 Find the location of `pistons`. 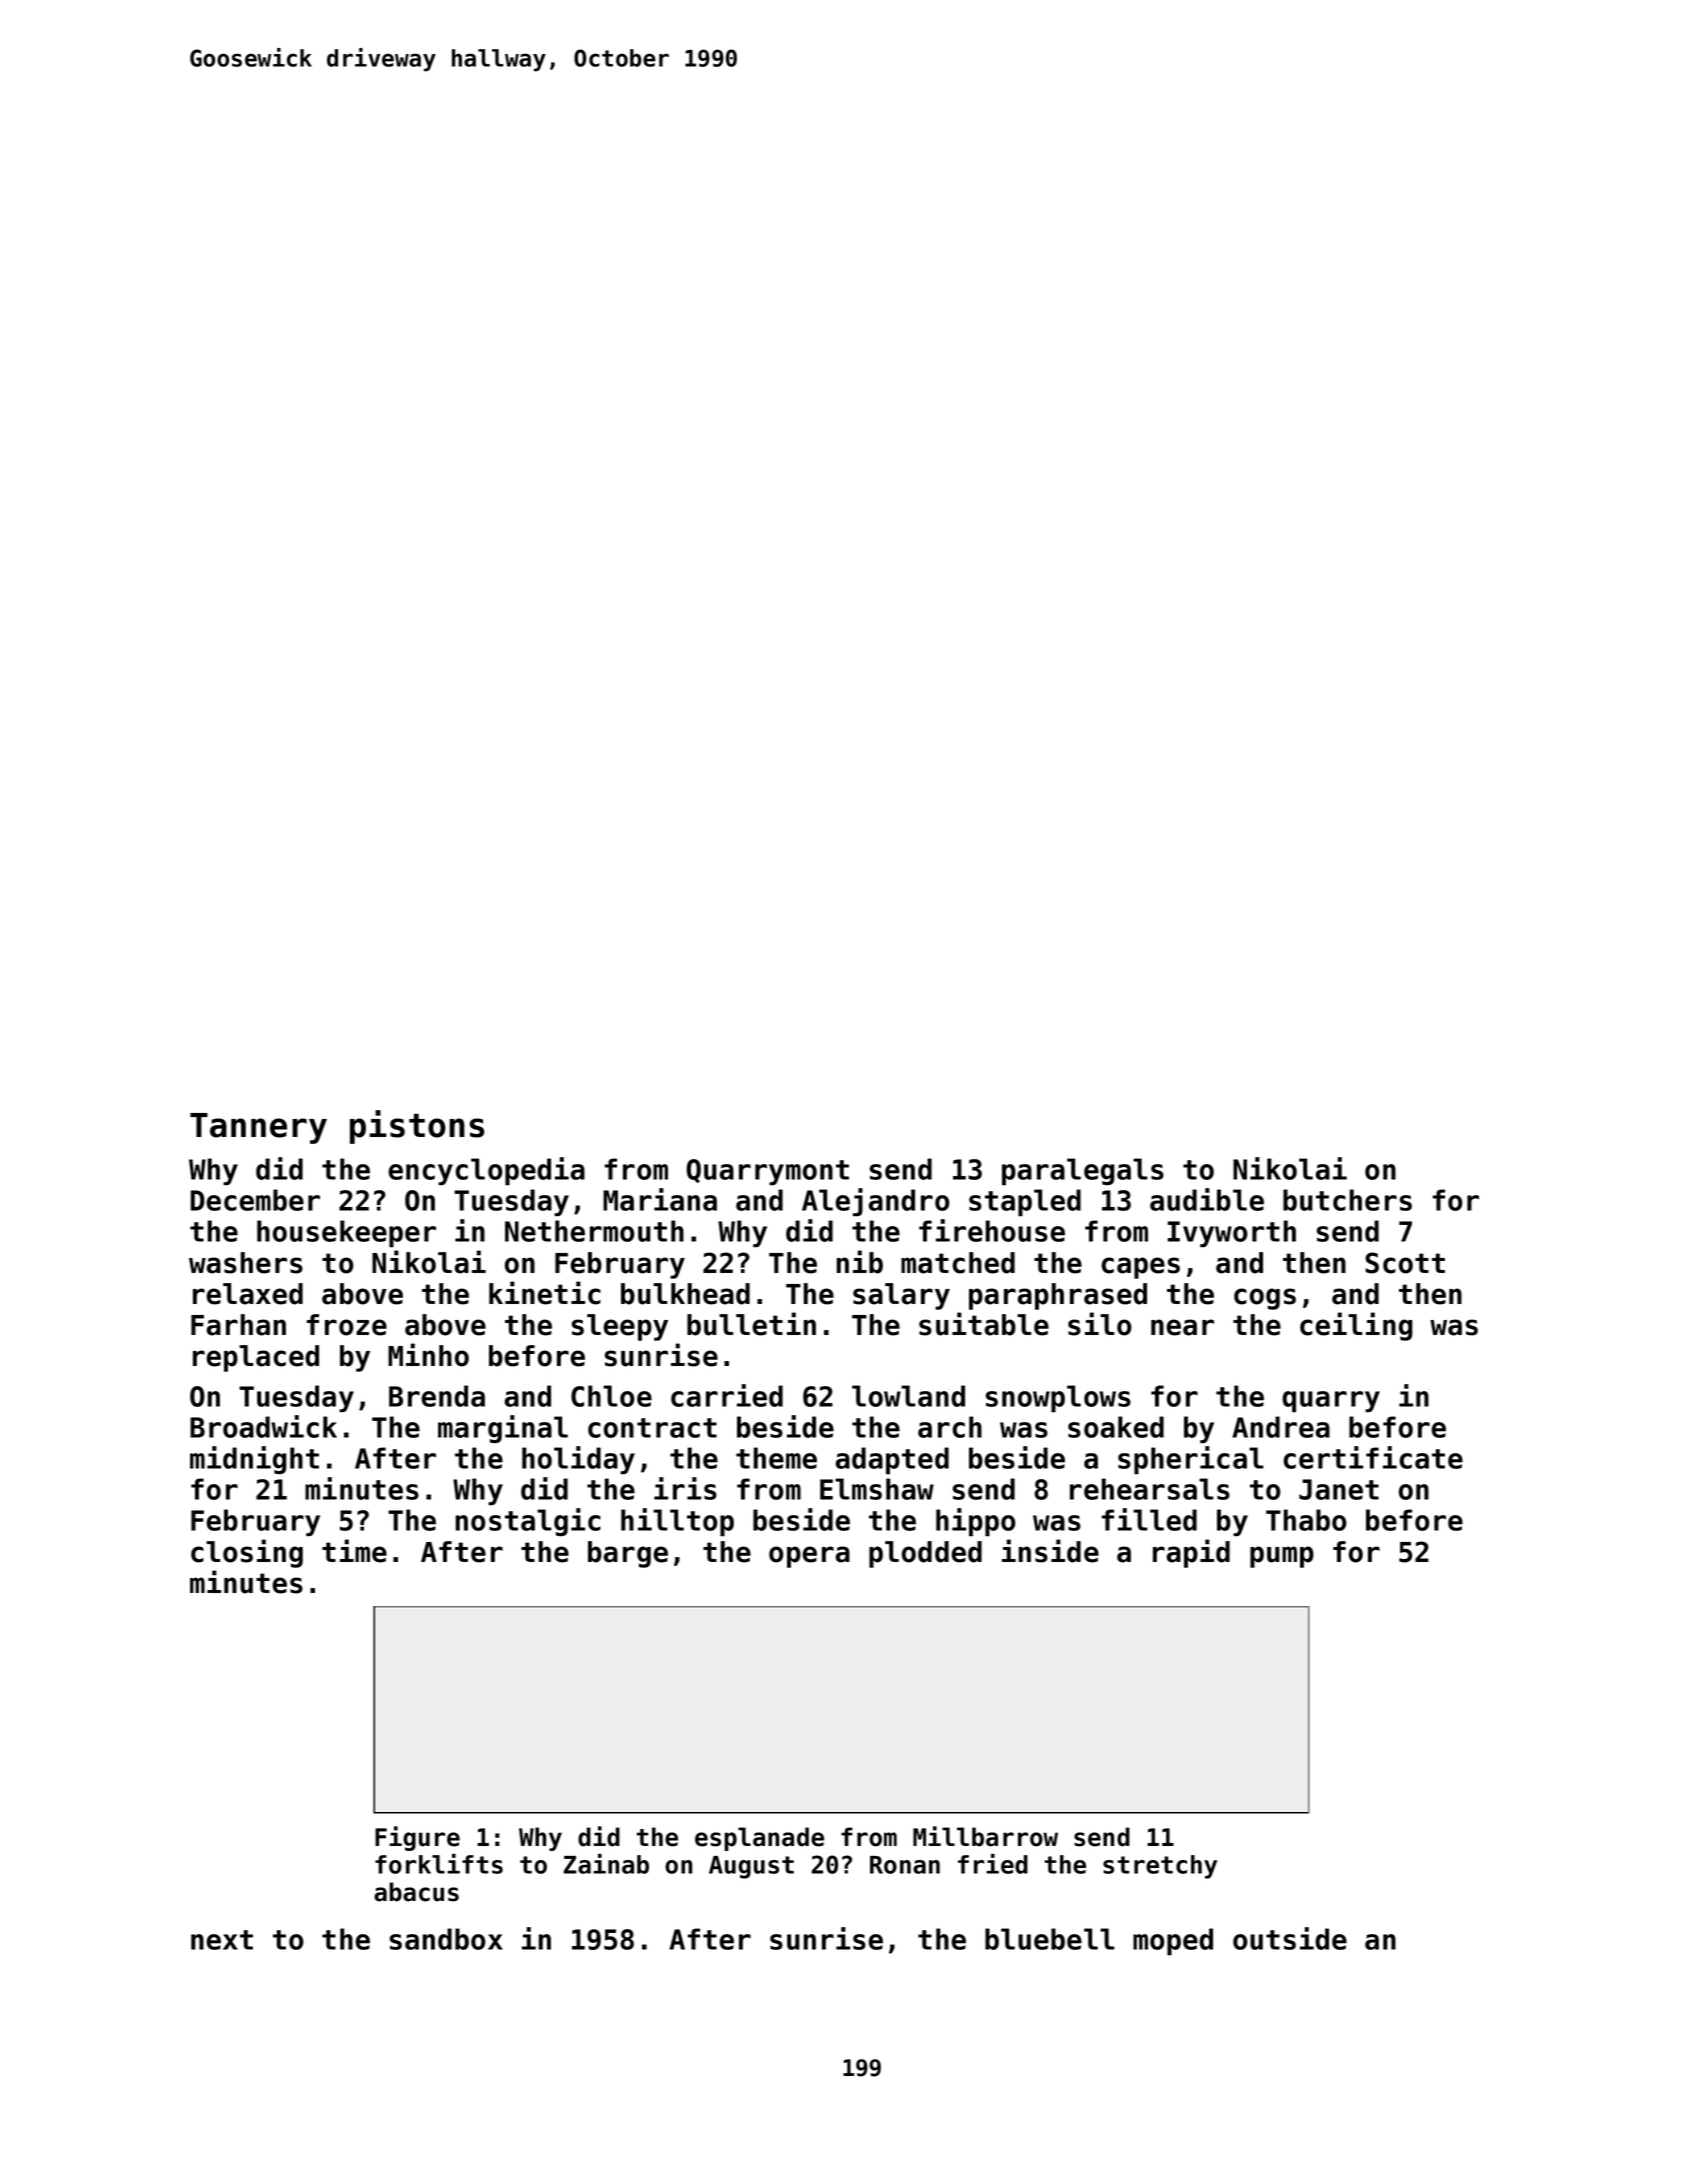

pistons is located at coordinates (417, 1127).
